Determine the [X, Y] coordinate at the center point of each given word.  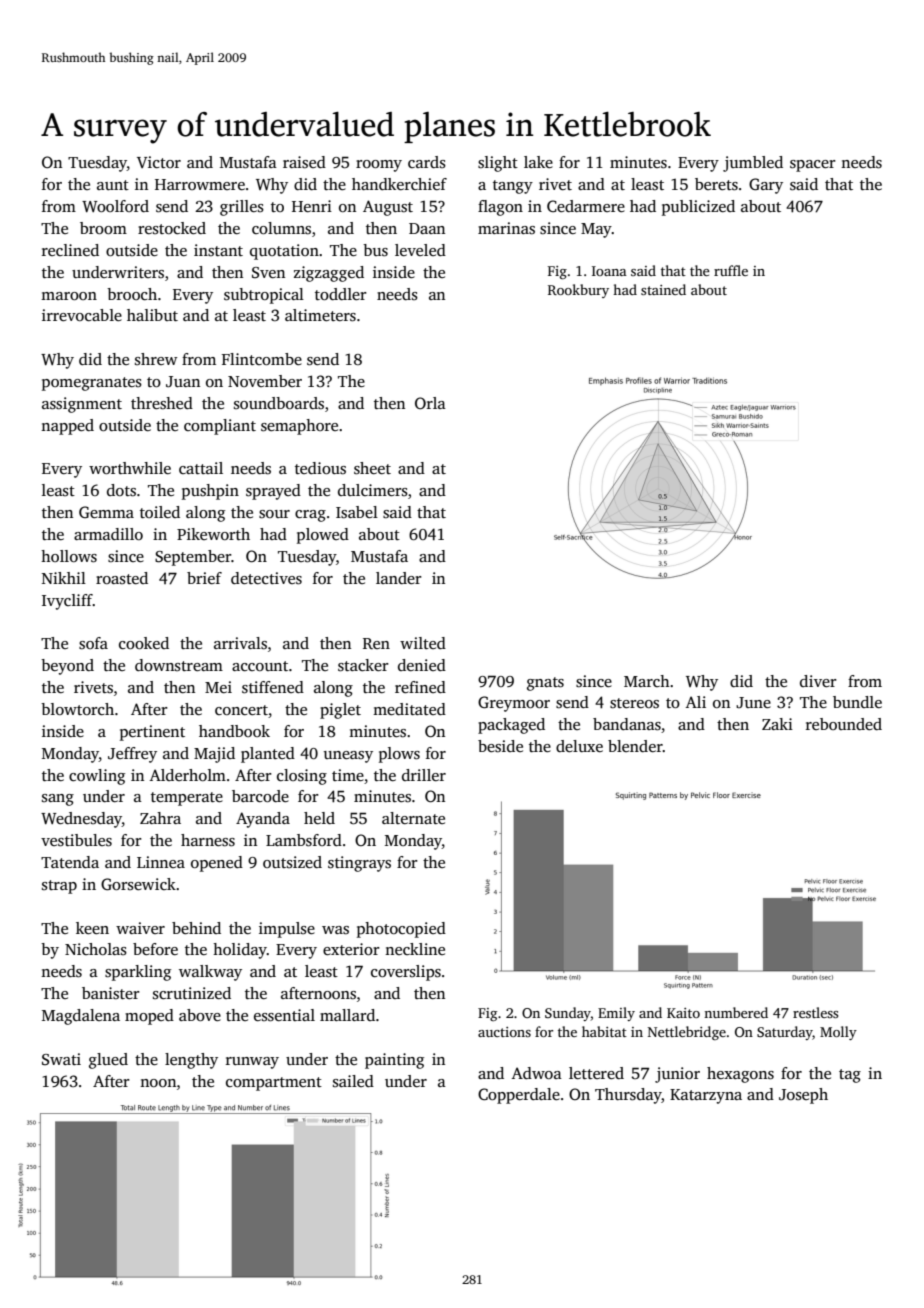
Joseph [803, 1096]
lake [538, 162]
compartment [274, 1084]
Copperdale [519, 1096]
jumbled [753, 164]
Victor [159, 162]
